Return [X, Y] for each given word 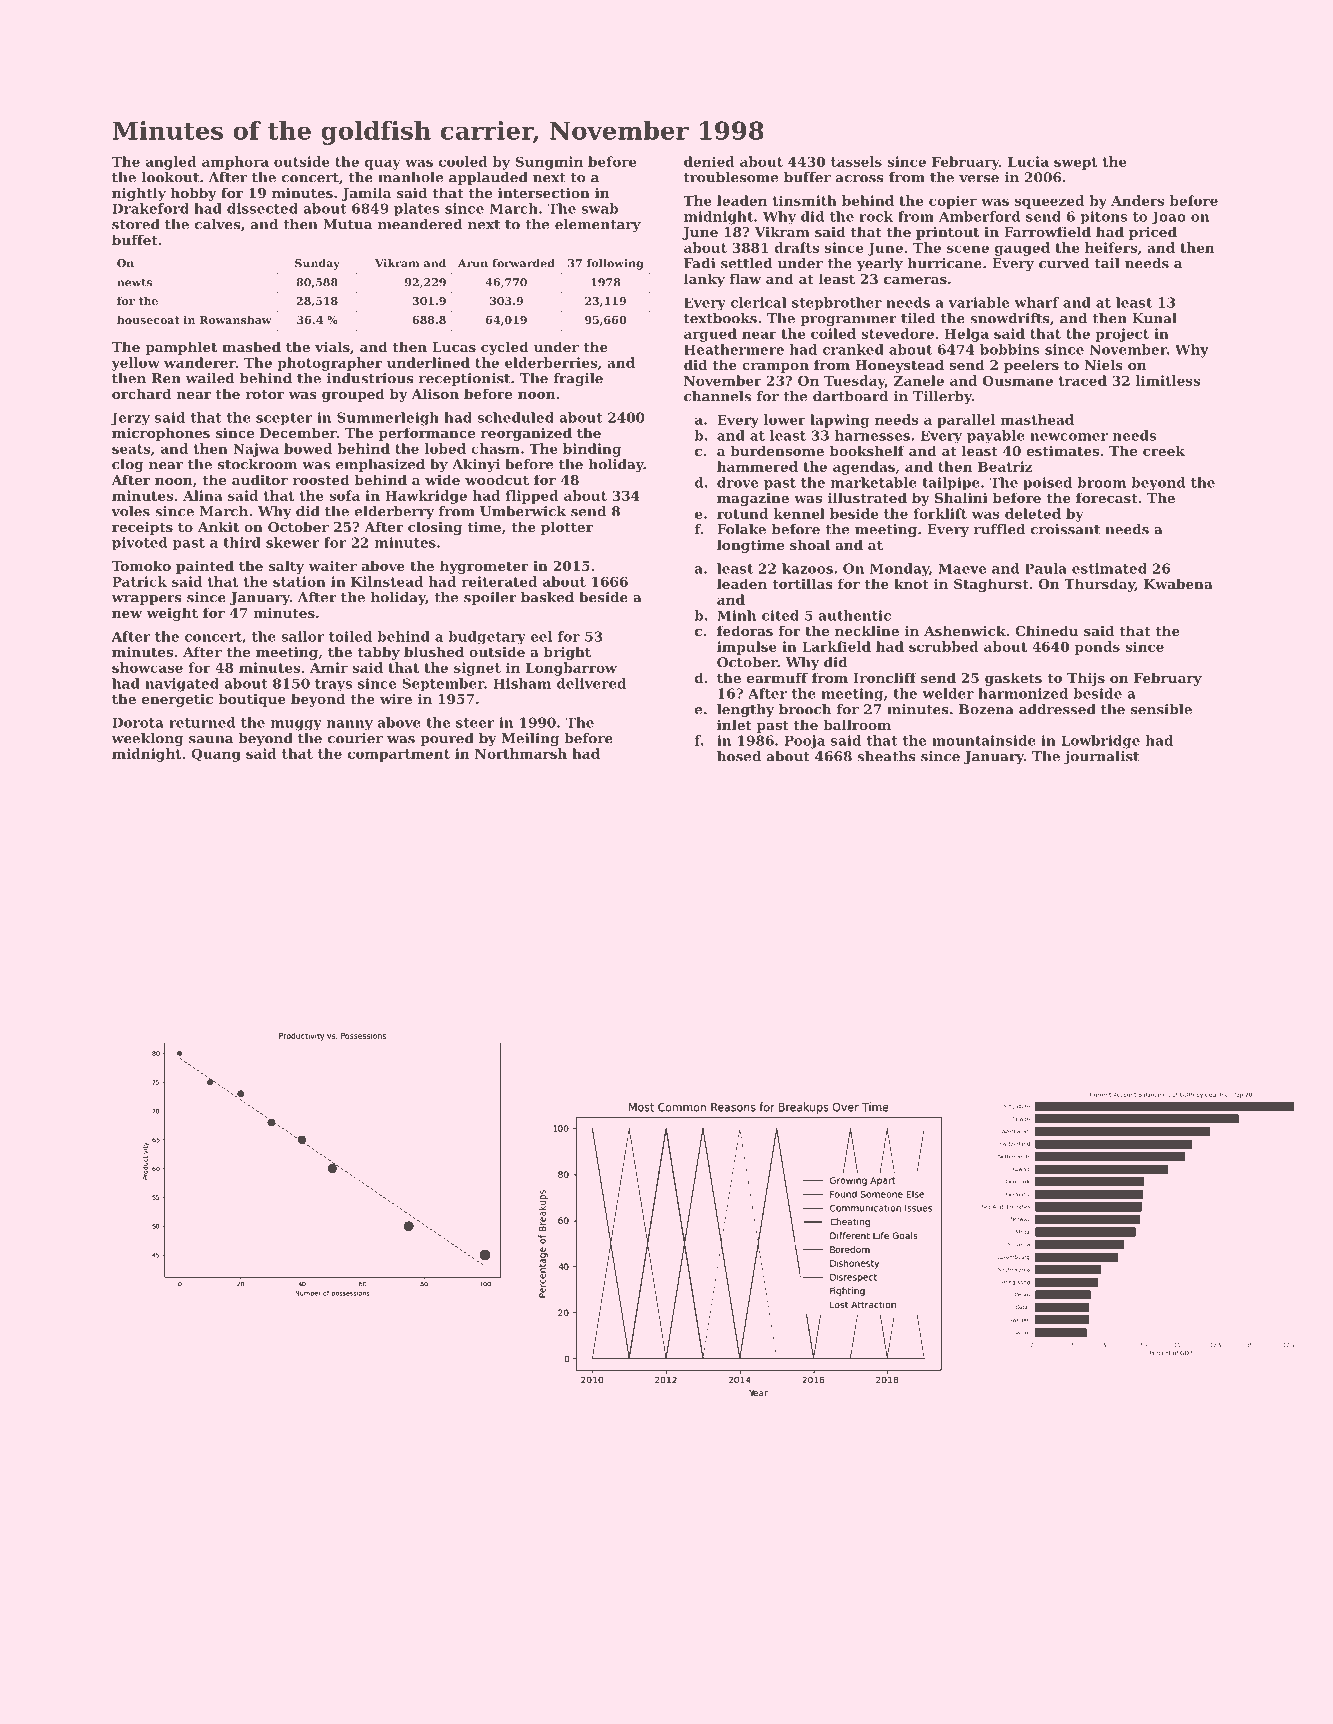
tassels [856, 161]
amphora [235, 163]
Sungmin [549, 163]
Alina [203, 495]
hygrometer [484, 567]
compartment [399, 755]
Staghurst [991, 585]
